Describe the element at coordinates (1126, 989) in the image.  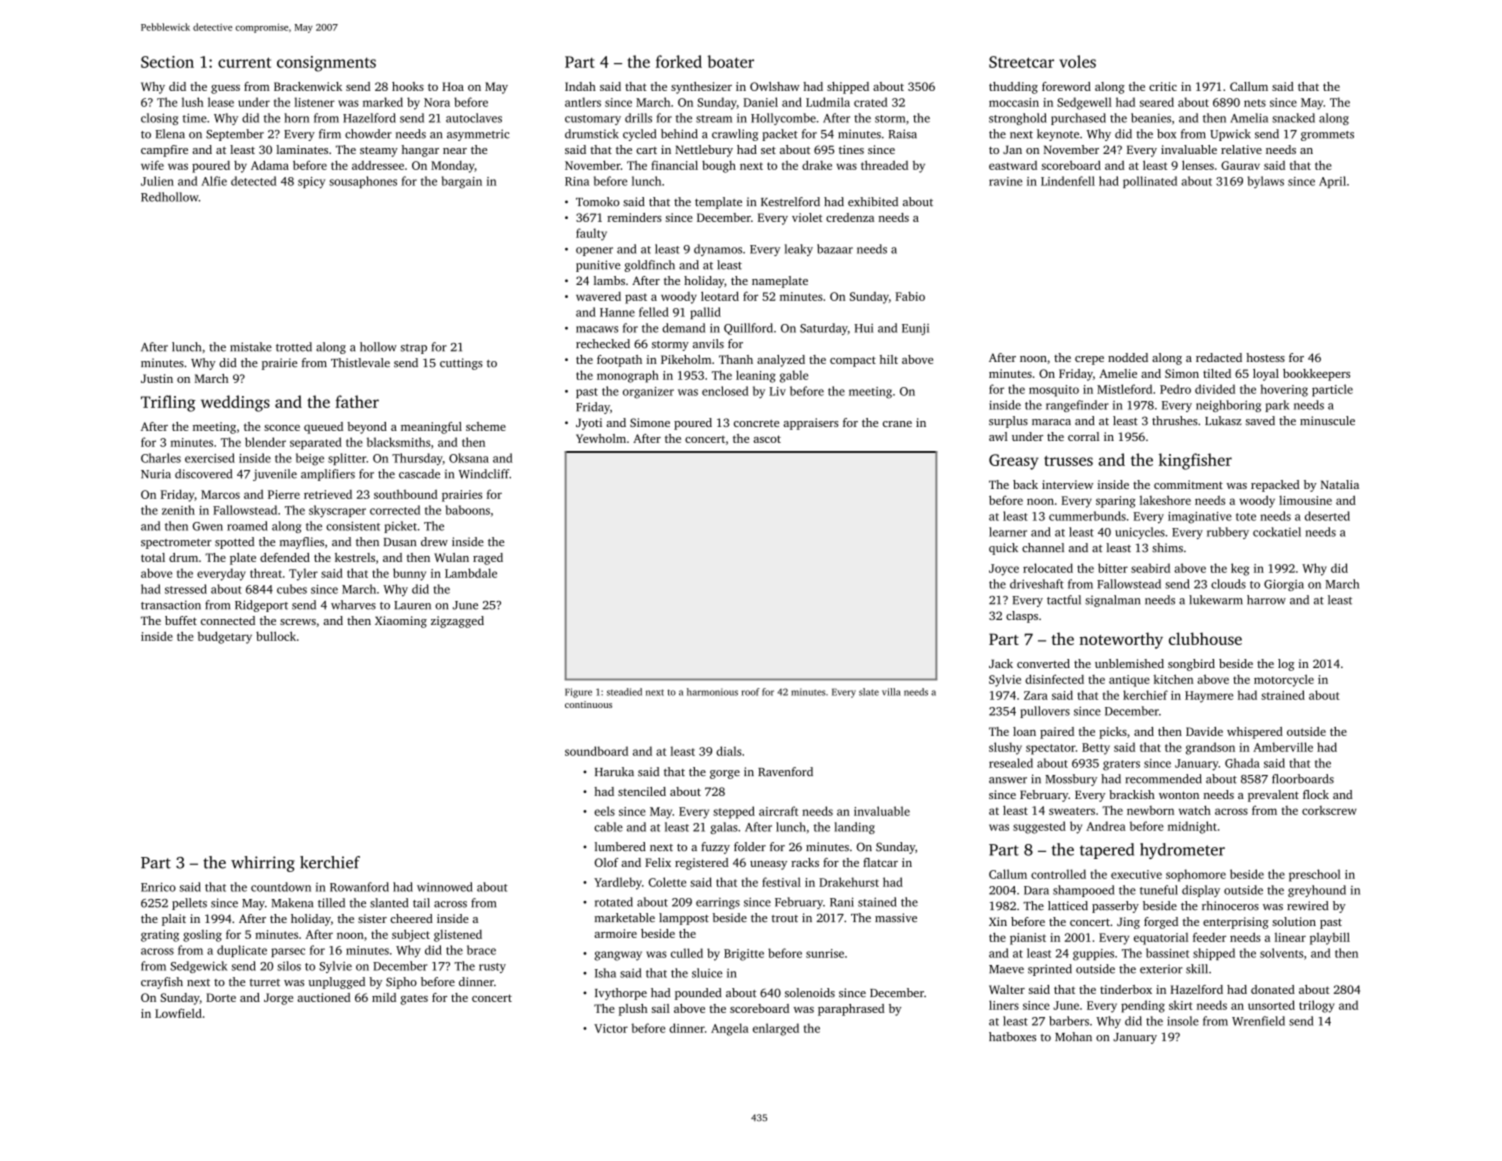
I see `tinderbox` at that location.
